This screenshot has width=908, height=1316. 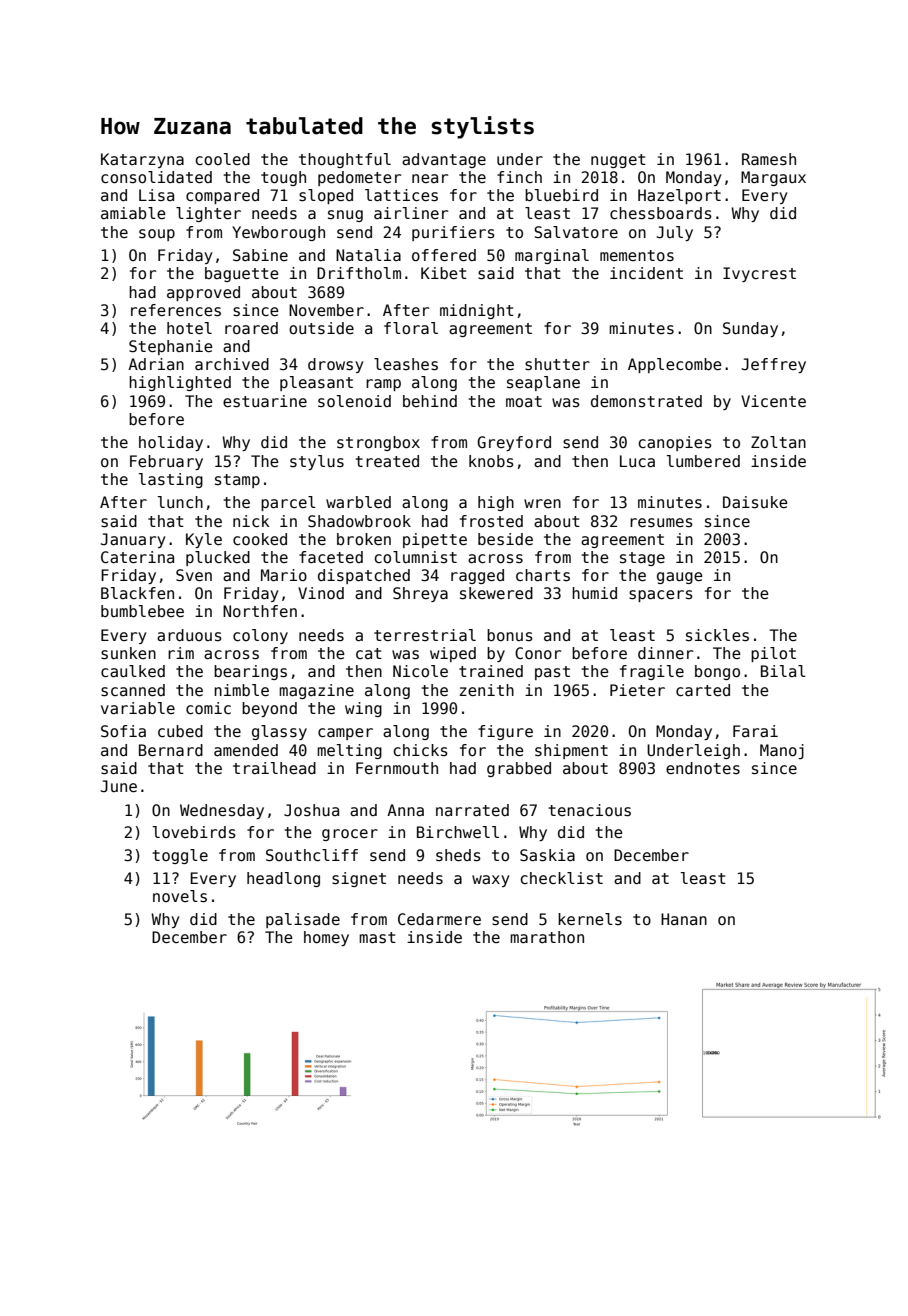 I want to click on Ramesh, so click(x=769, y=159).
